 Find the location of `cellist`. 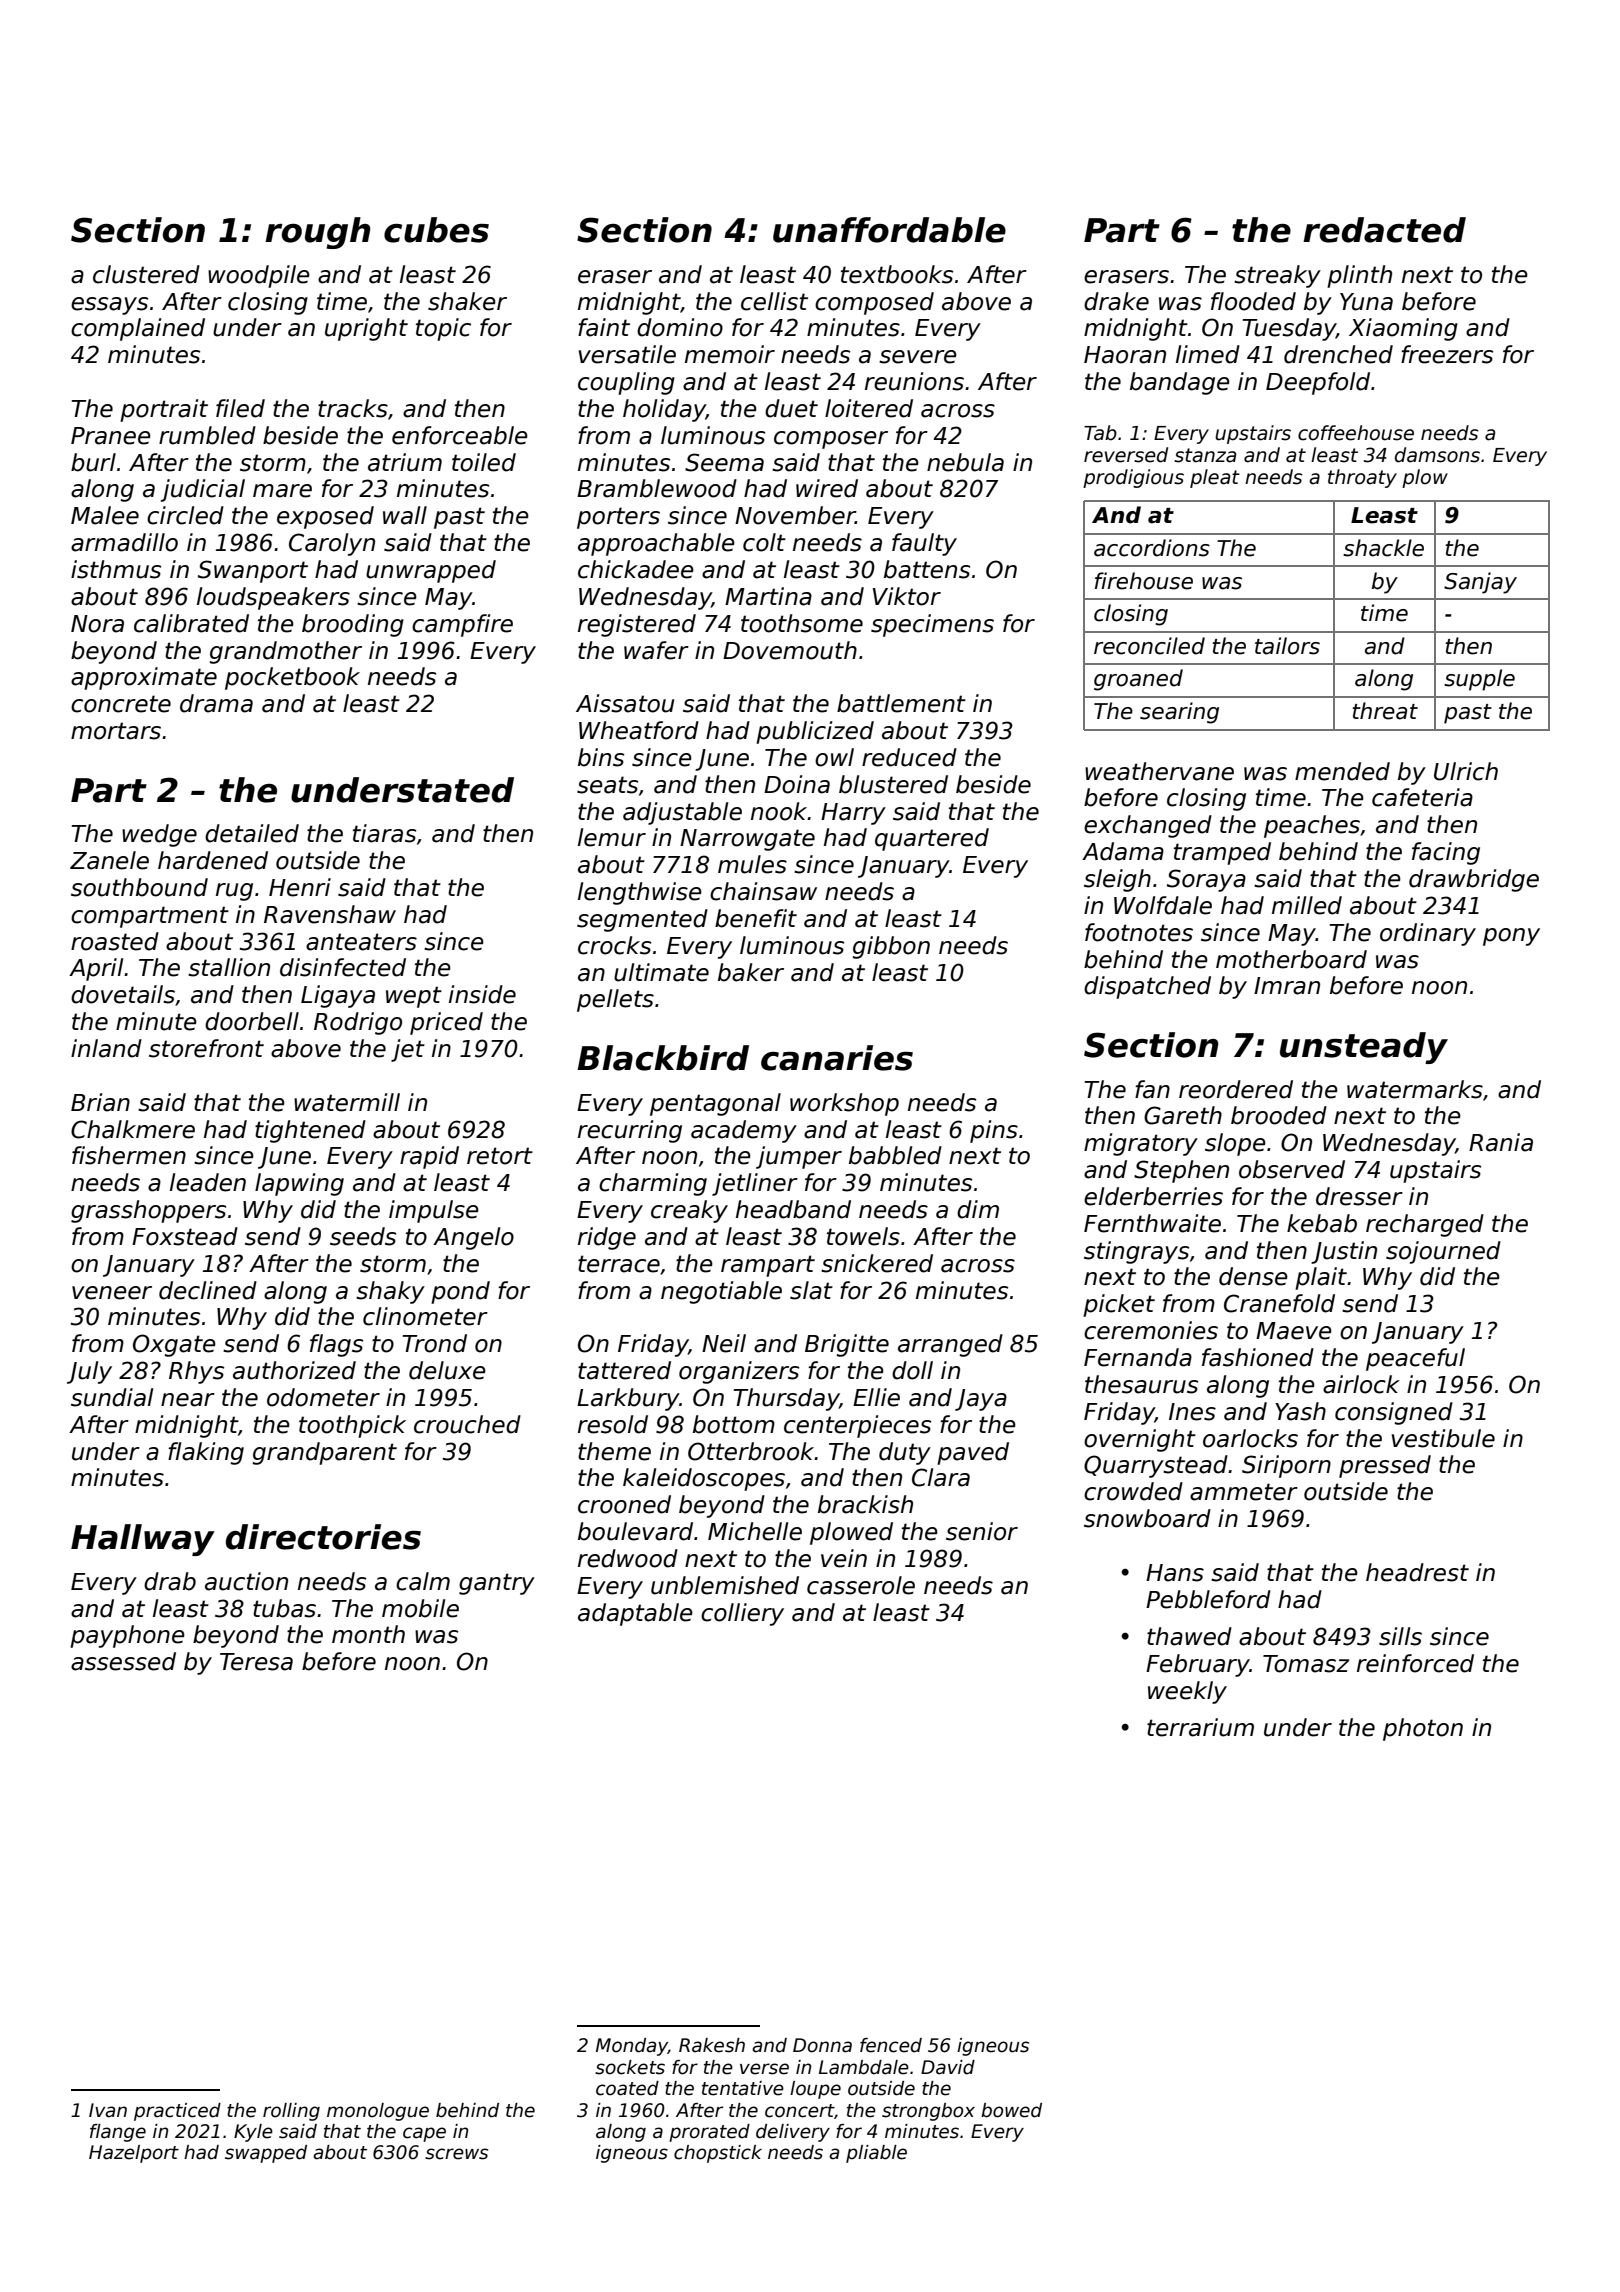

cellist is located at coordinates (774, 301).
